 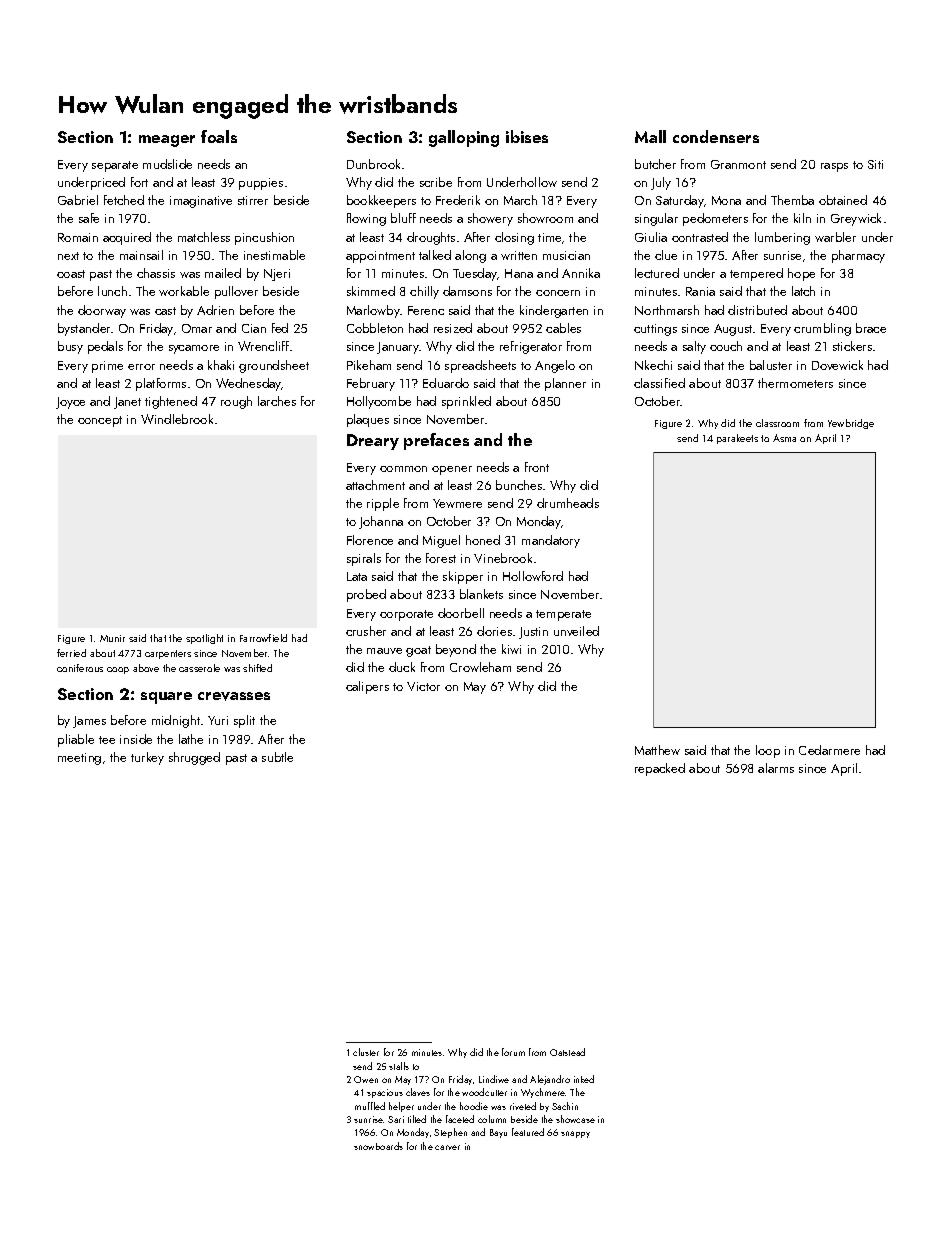 I want to click on alarms, so click(x=776, y=768).
